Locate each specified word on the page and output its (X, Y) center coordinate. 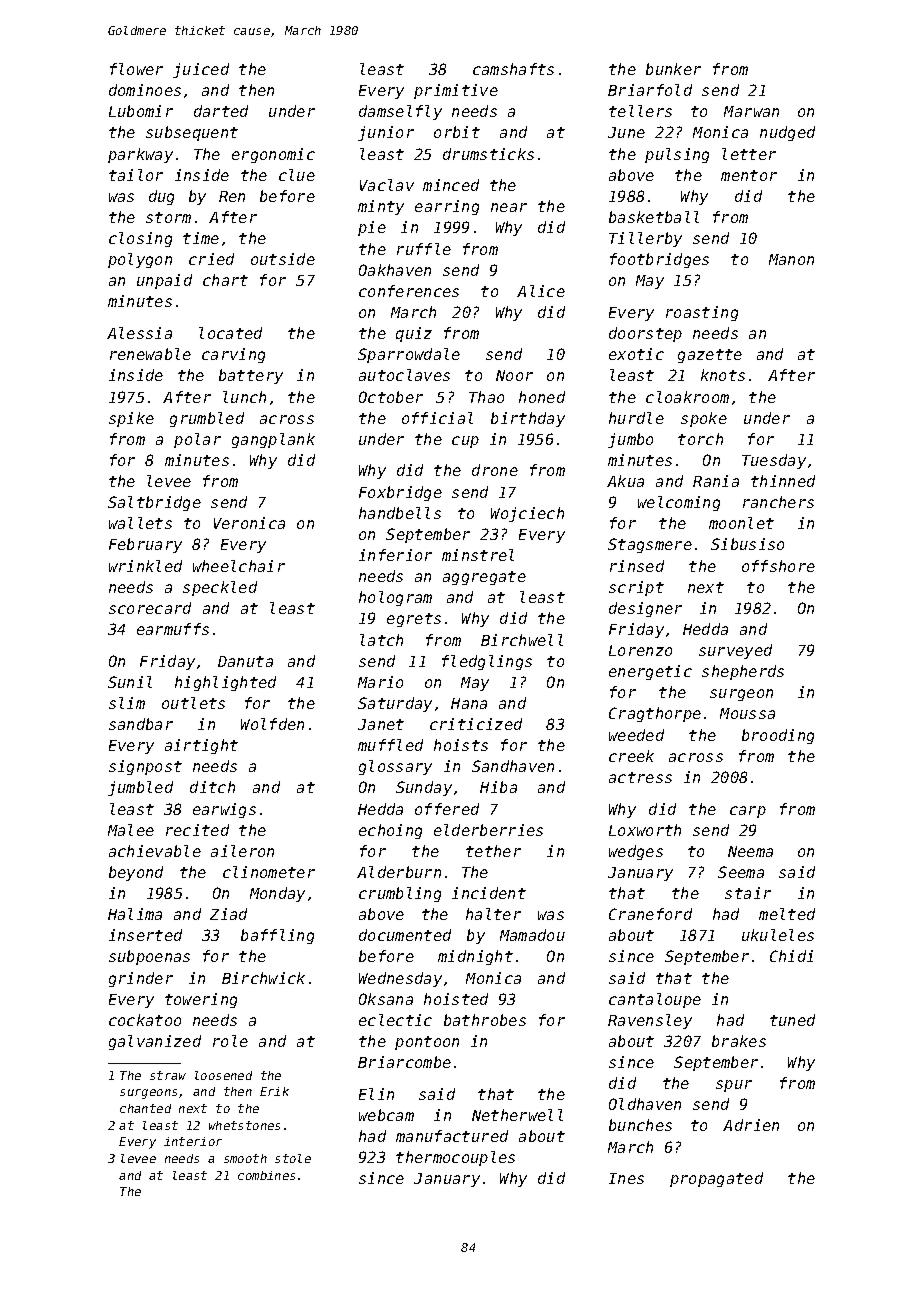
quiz (414, 334)
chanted (145, 1108)
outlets (193, 703)
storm (168, 217)
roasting (702, 313)
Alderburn (399, 872)
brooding (778, 736)
